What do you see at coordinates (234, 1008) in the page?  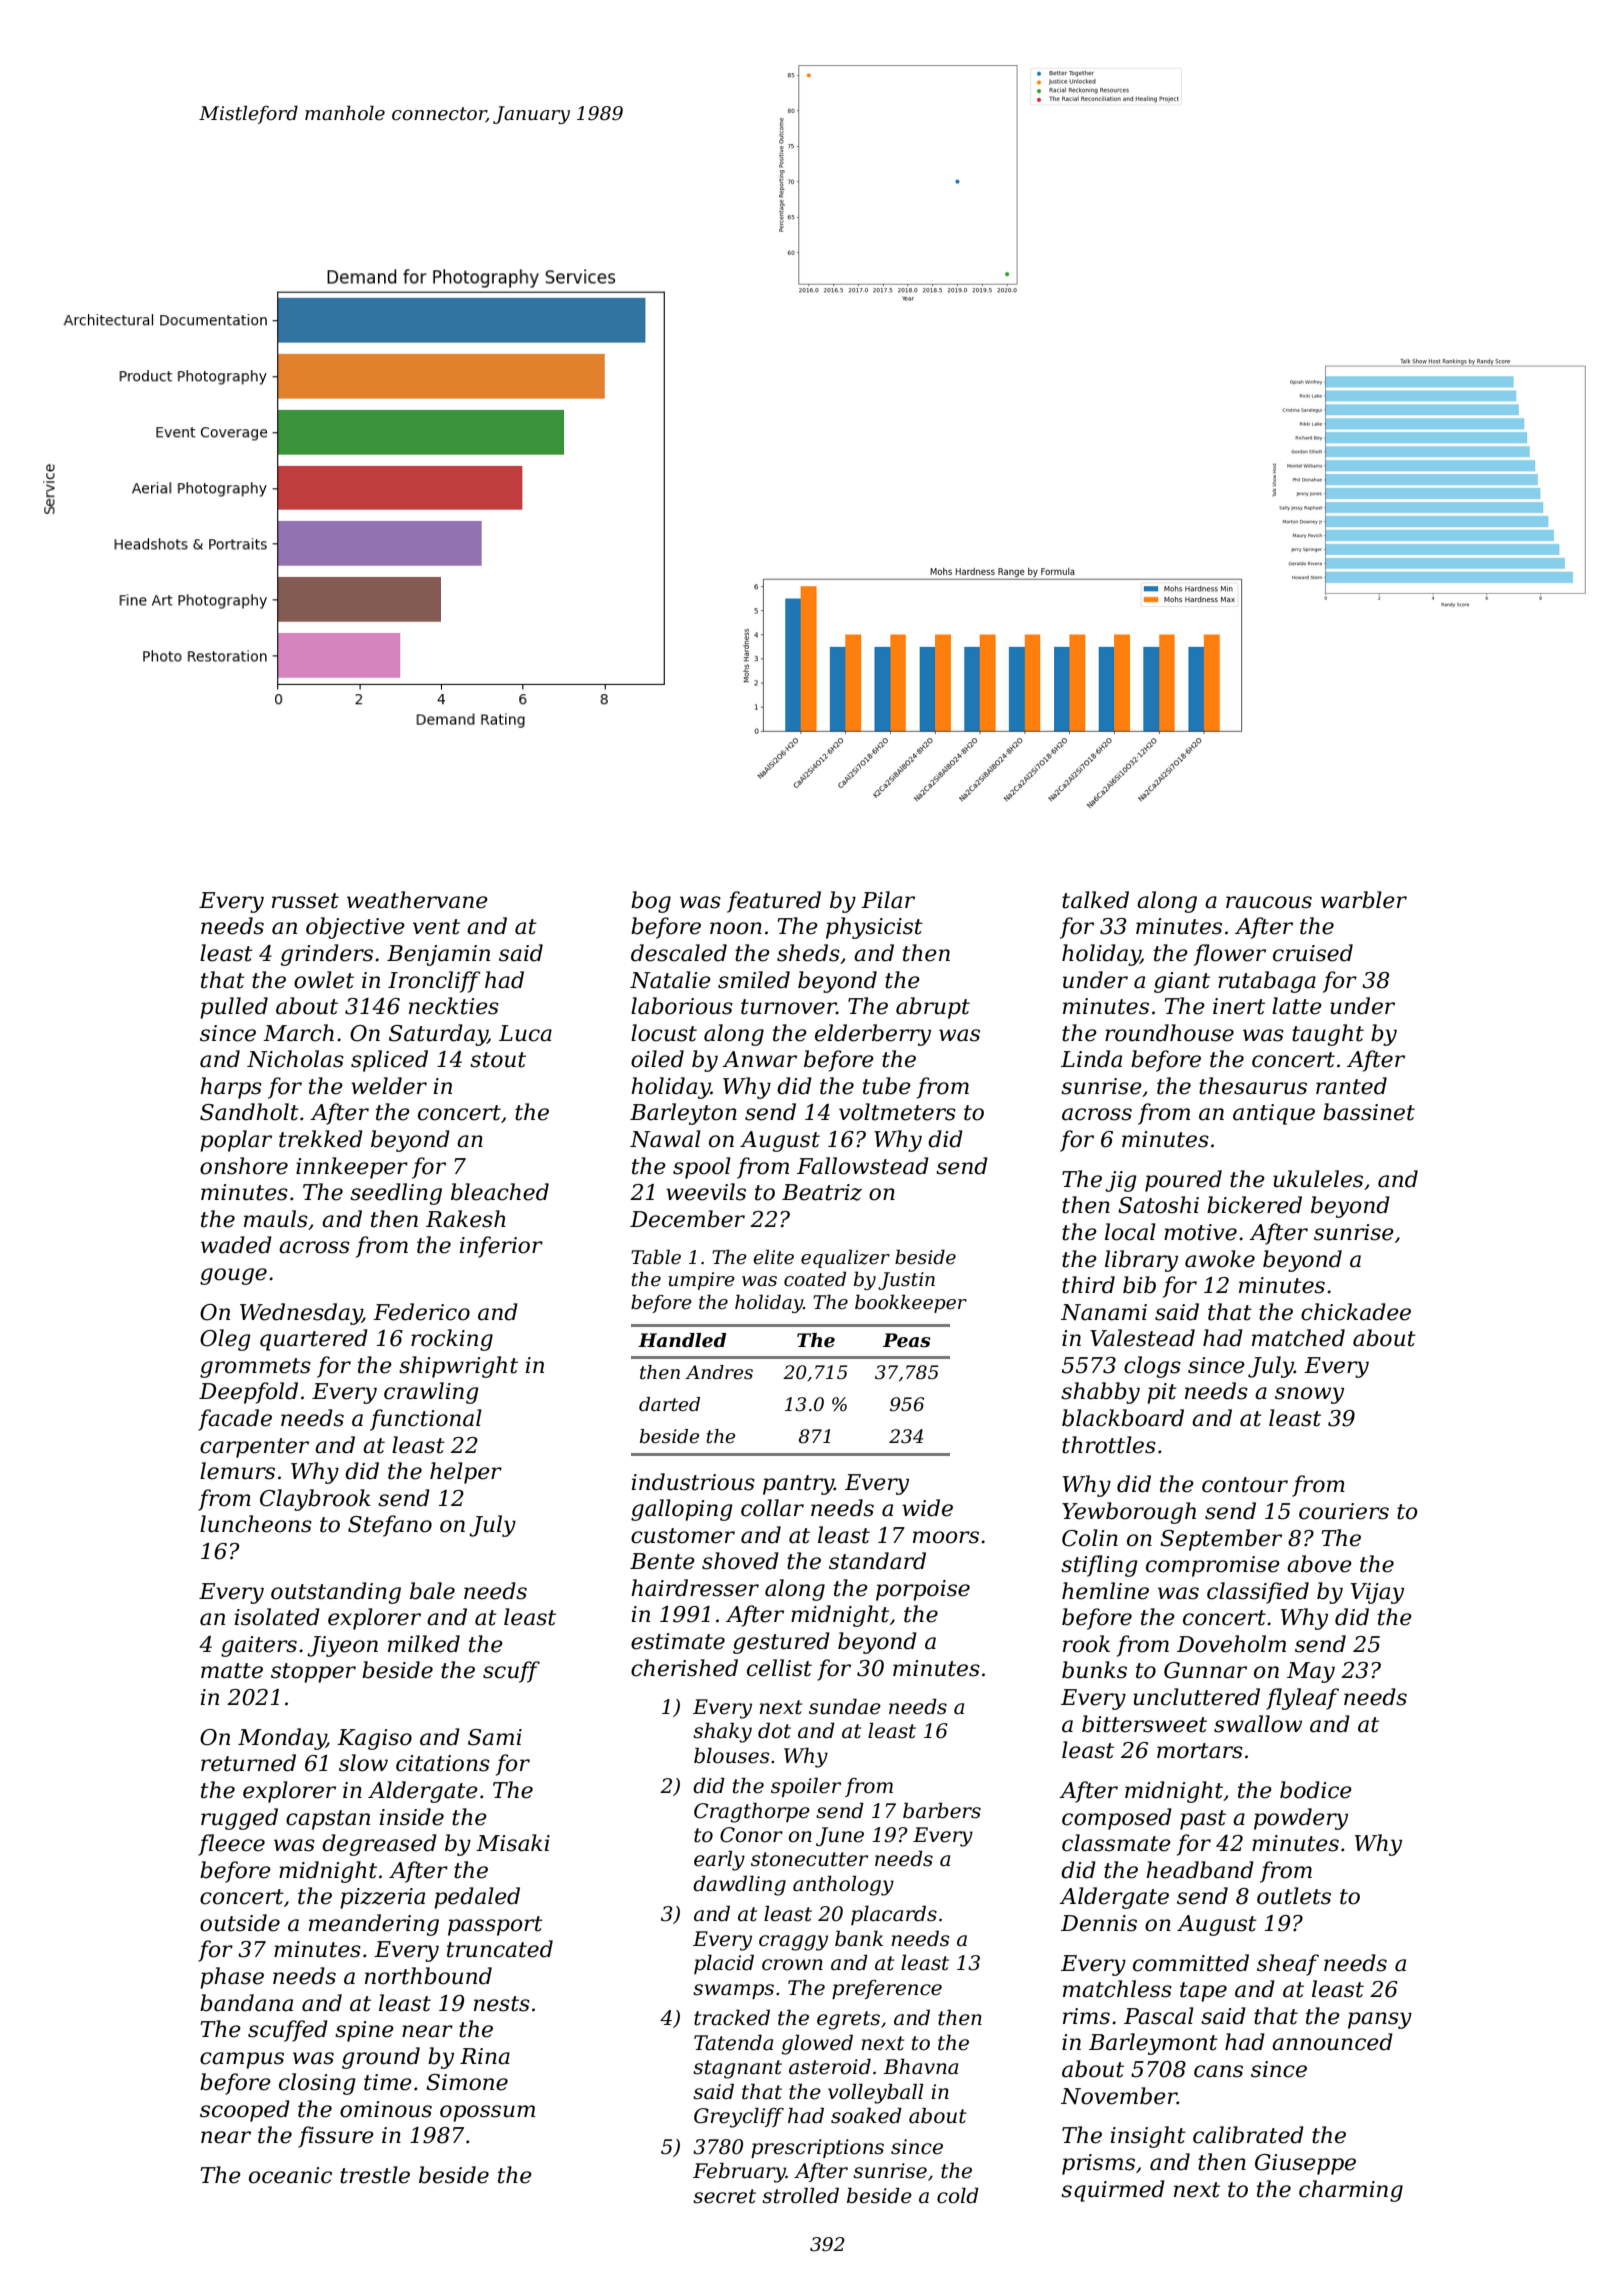 I see `pulled` at bounding box center [234, 1008].
